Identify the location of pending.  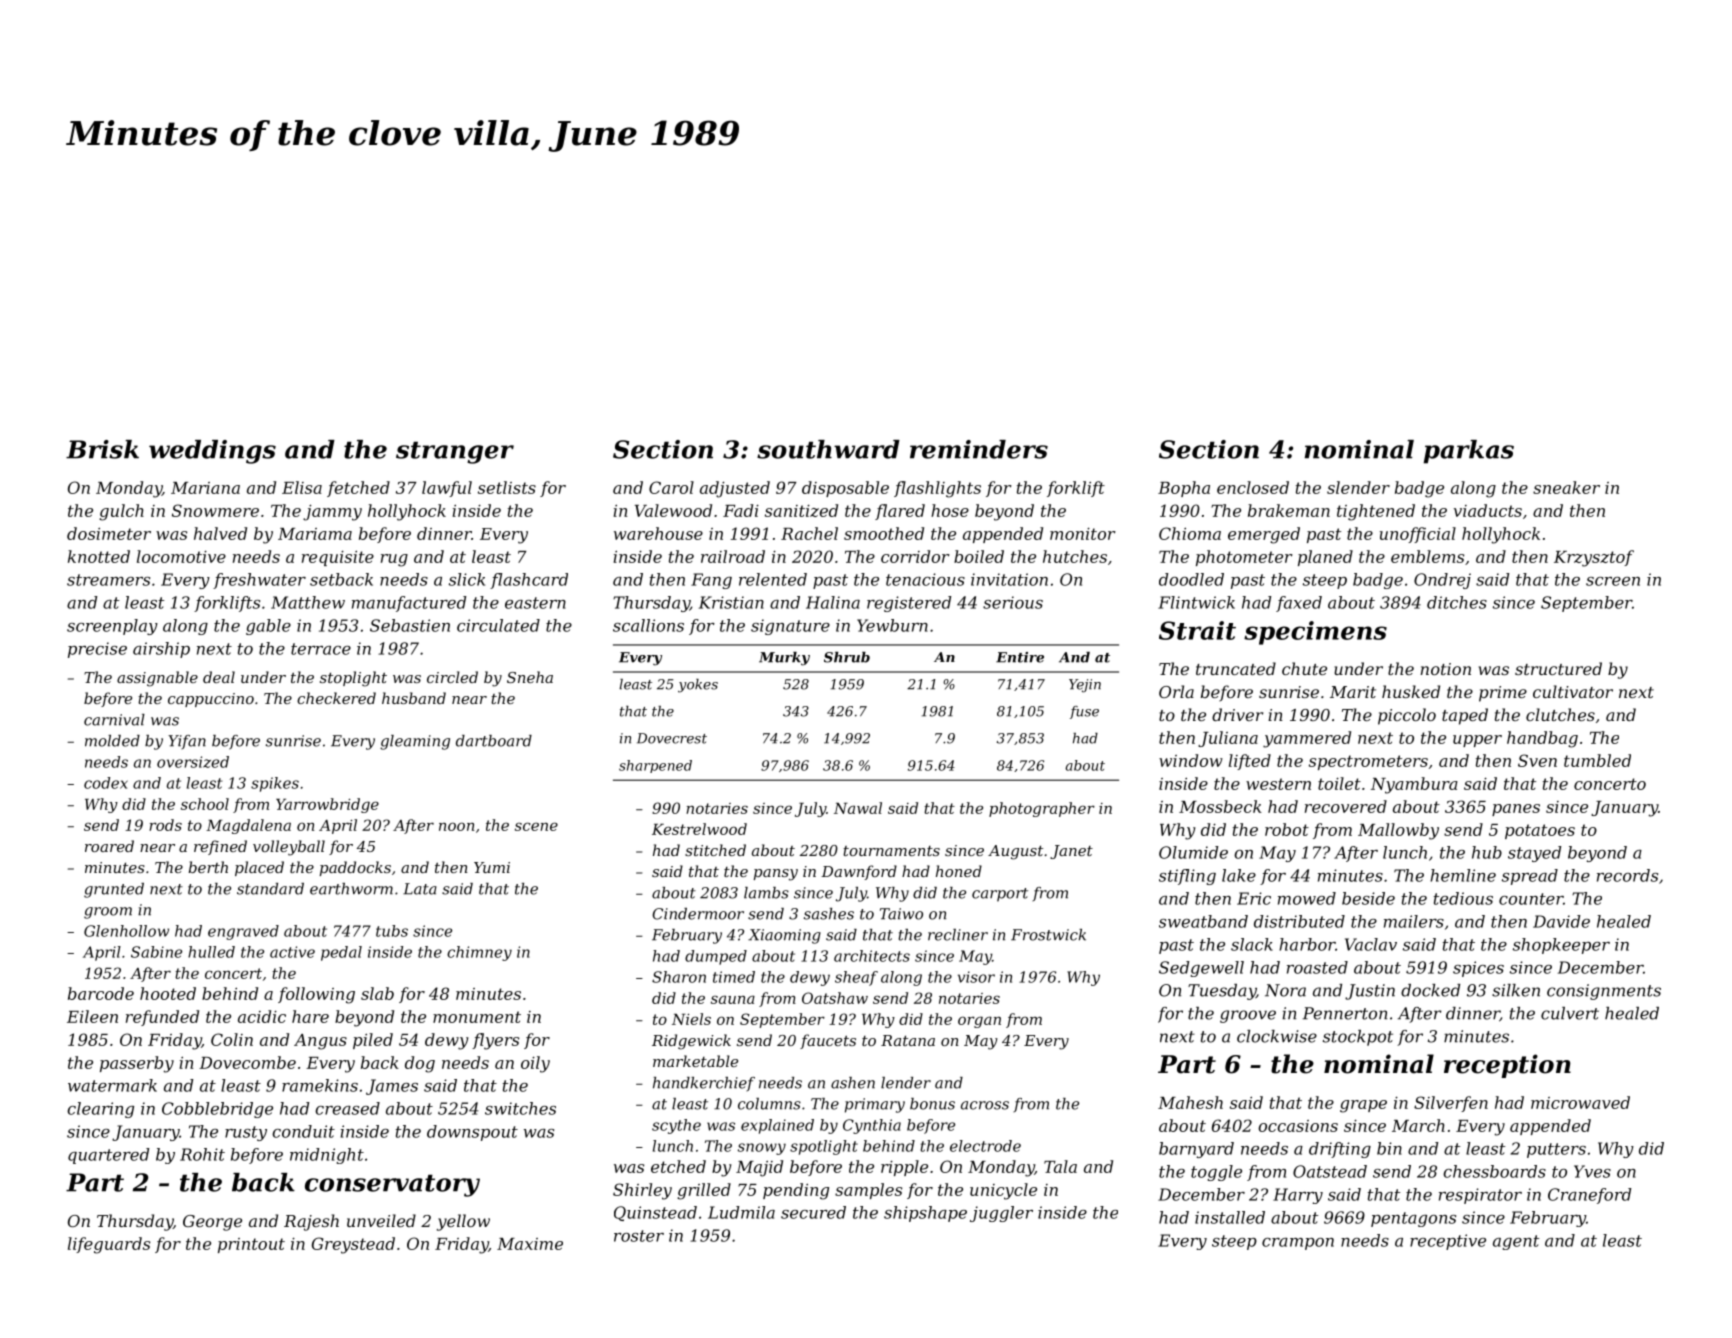
(796, 1191).
